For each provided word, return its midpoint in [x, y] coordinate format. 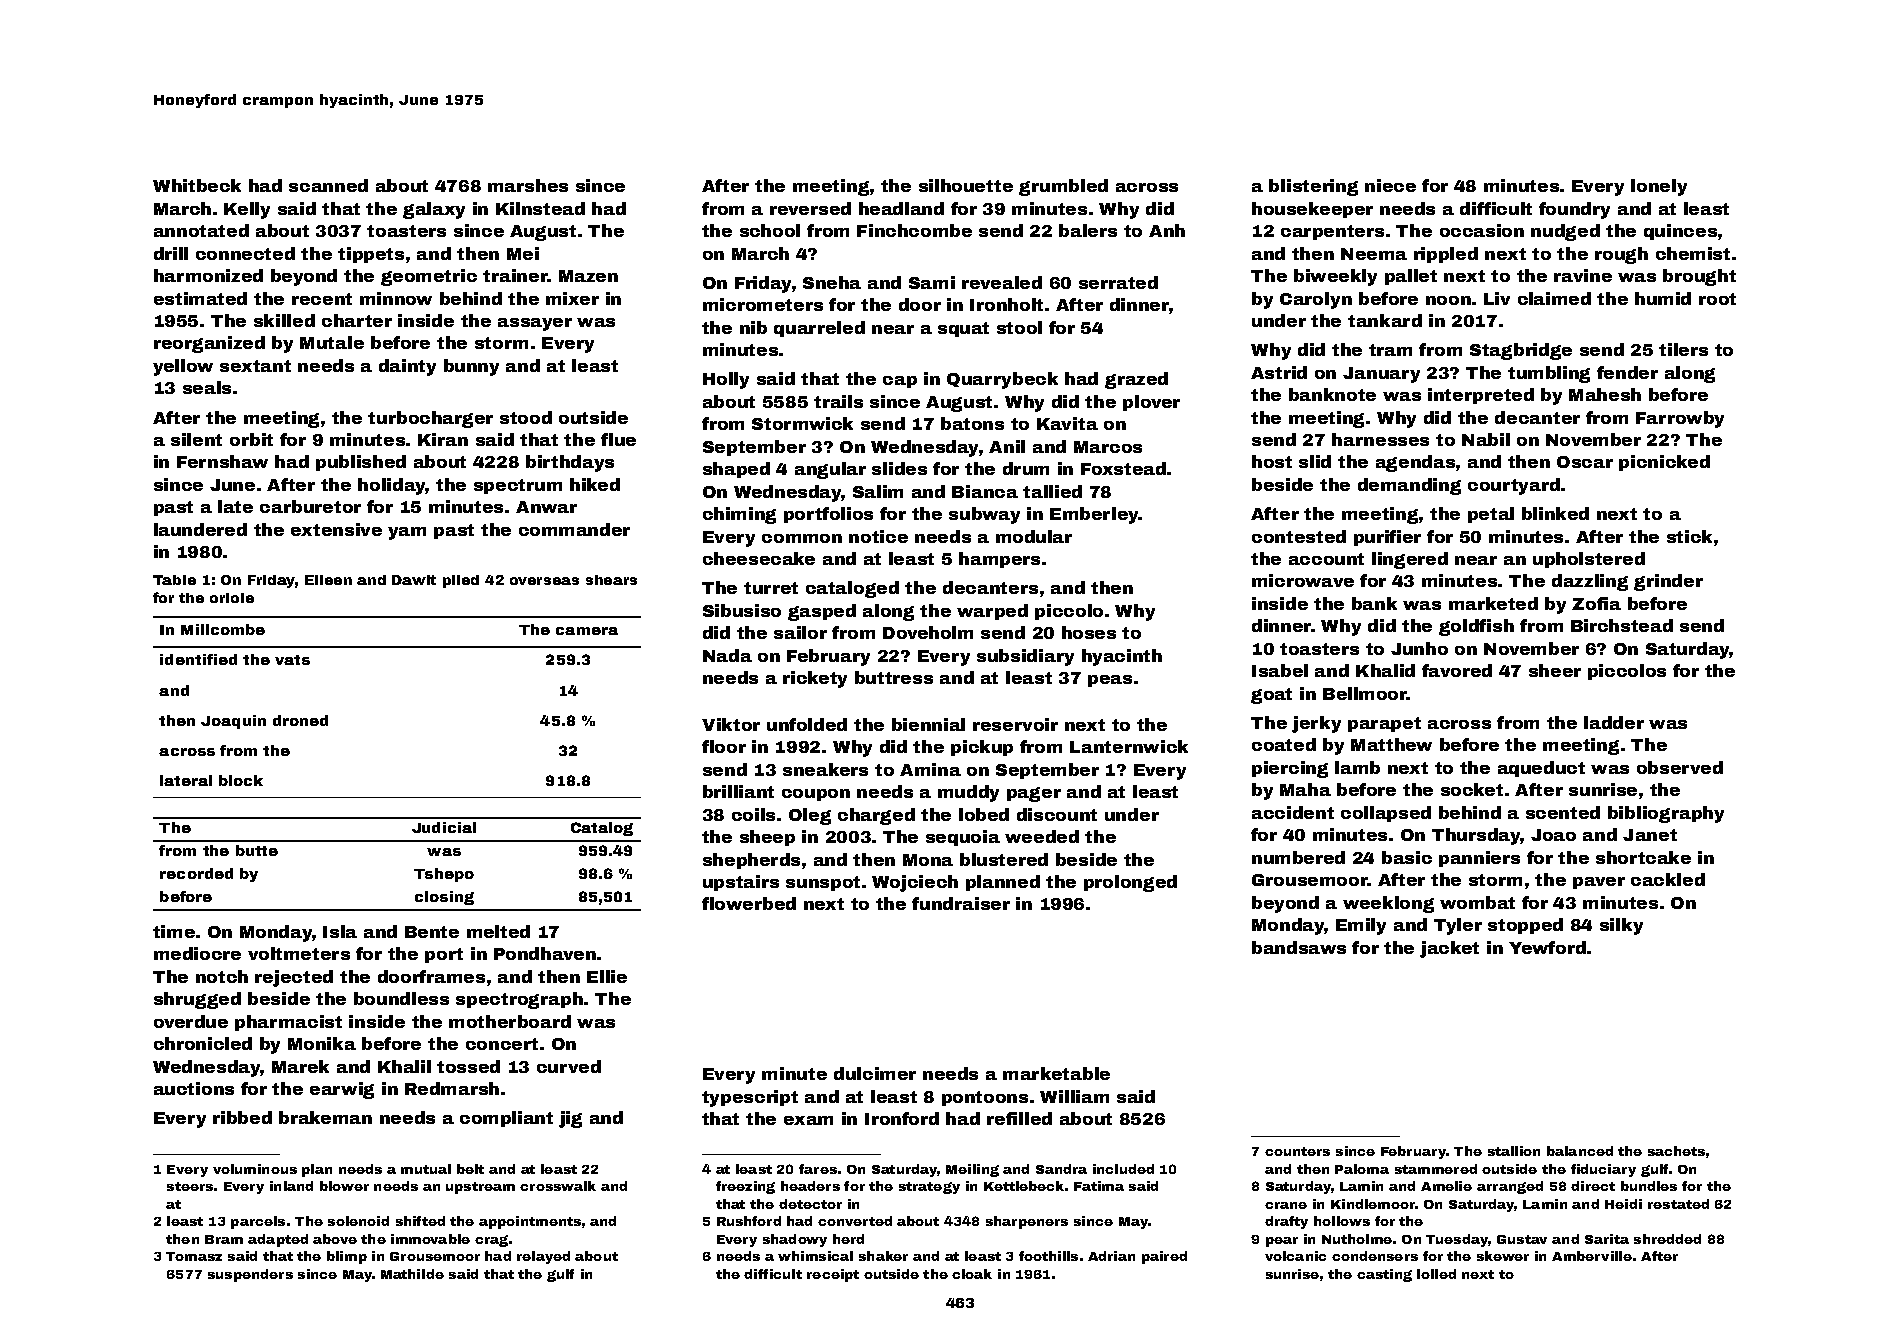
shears [611, 580]
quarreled [819, 329]
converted [855, 1221]
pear [1282, 1242]
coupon [816, 795]
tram [1390, 350]
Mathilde [412, 1274]
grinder [1668, 582]
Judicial [444, 827]
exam [808, 1120]
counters [1297, 1151]
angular [830, 470]
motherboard [510, 1021]
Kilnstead [540, 208]
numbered [1298, 857]
